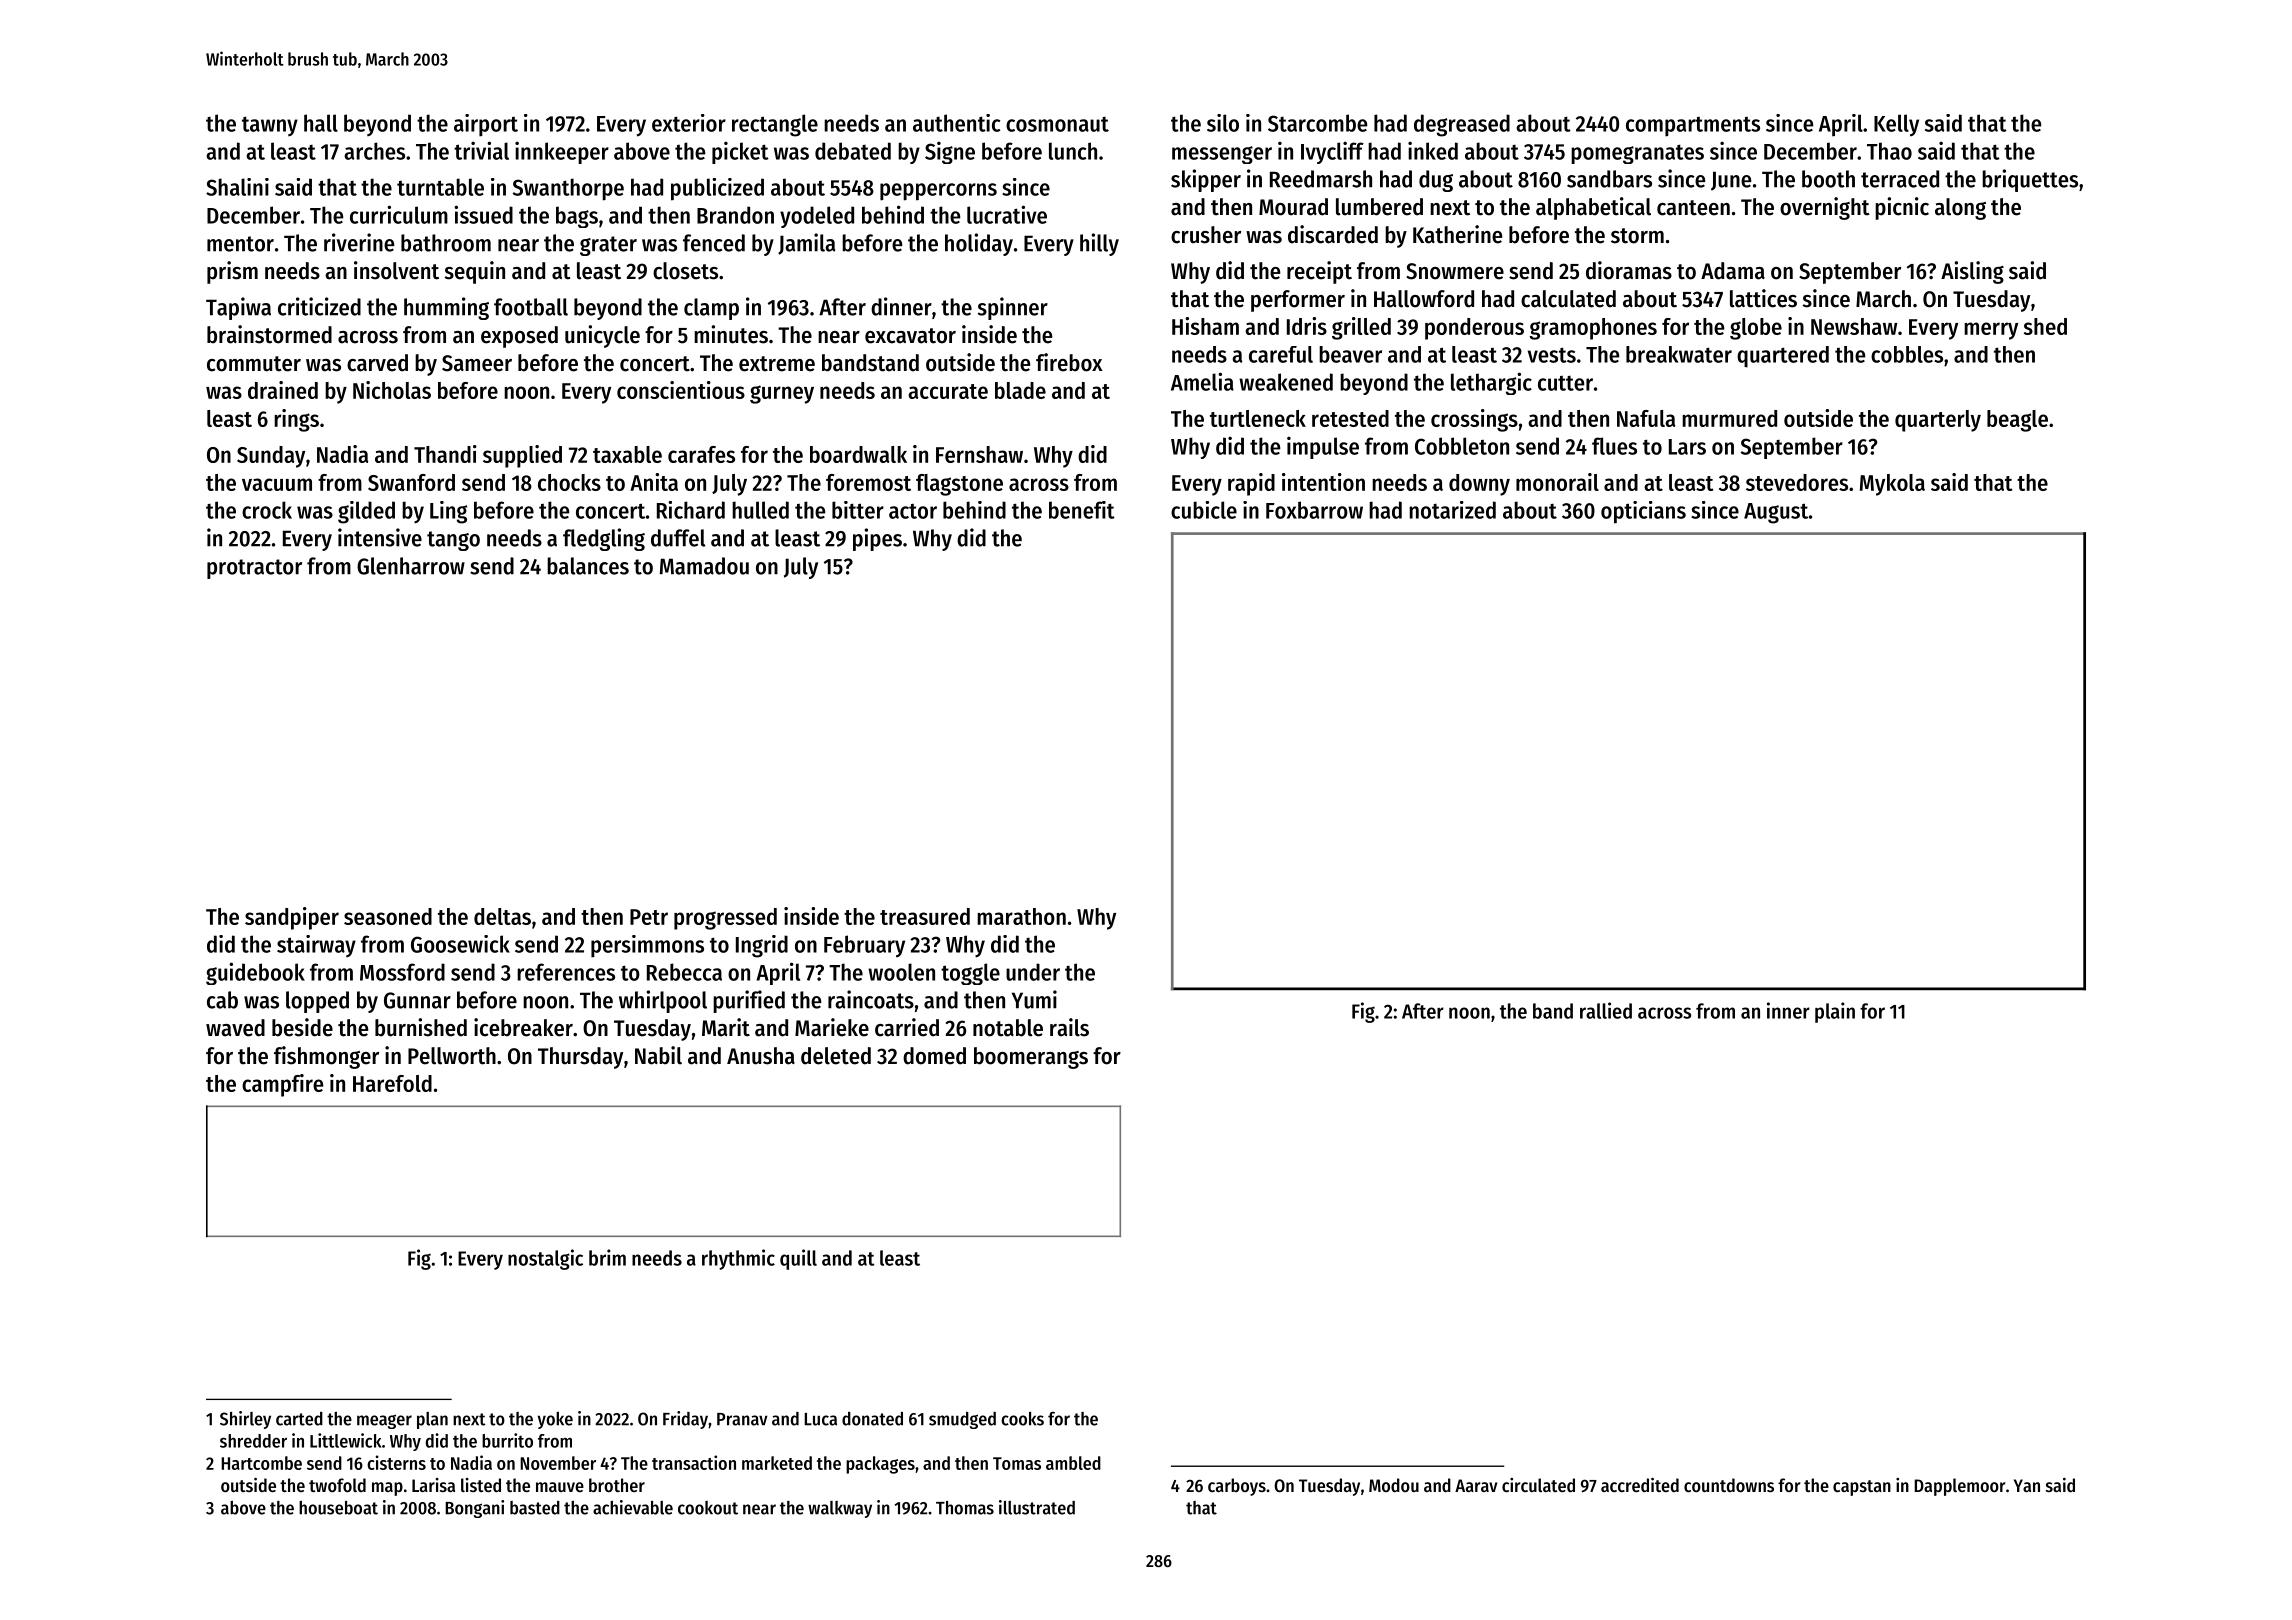  I want to click on Yan, so click(2027, 1485).
